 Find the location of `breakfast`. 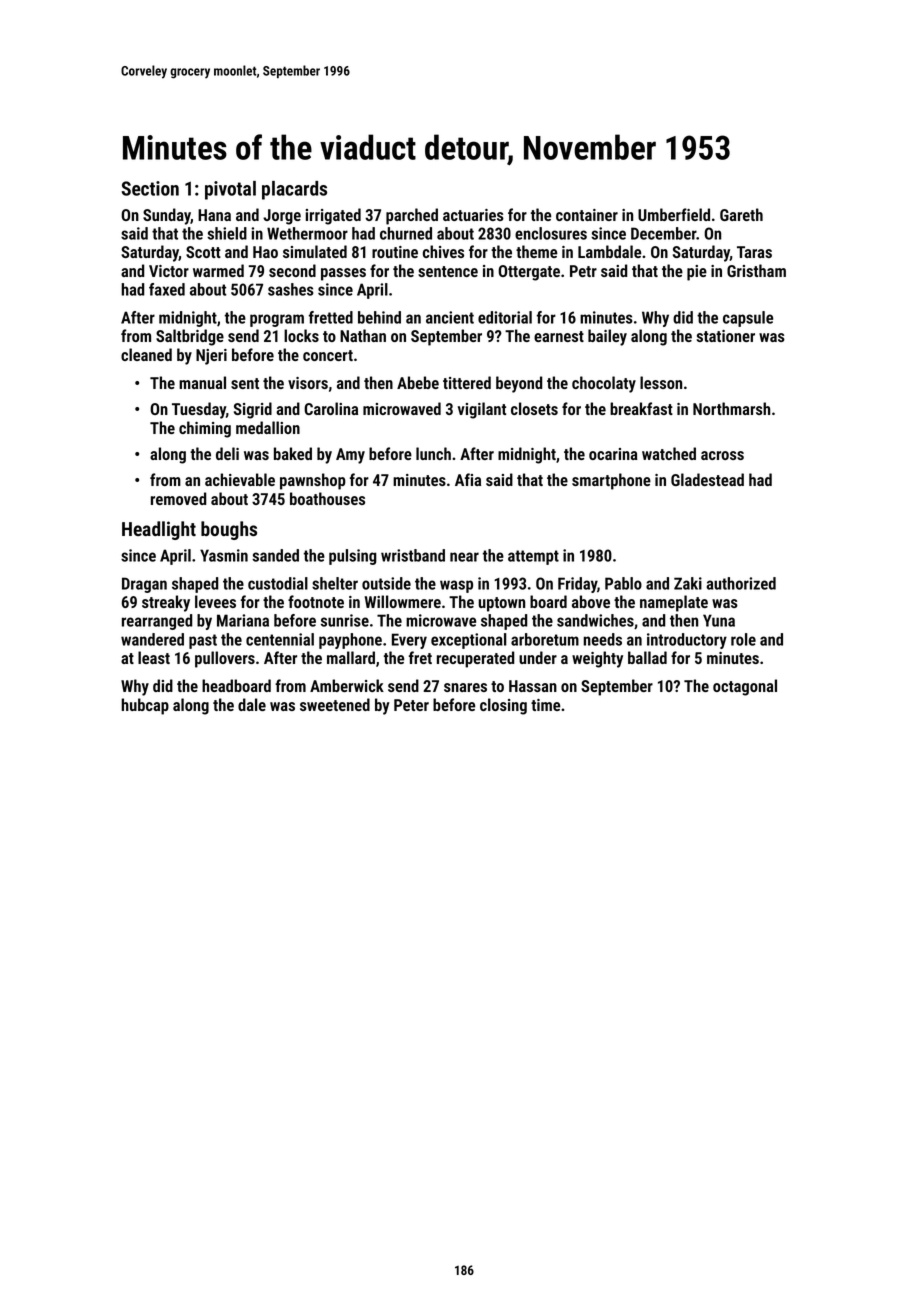

breakfast is located at coordinates (641, 408).
